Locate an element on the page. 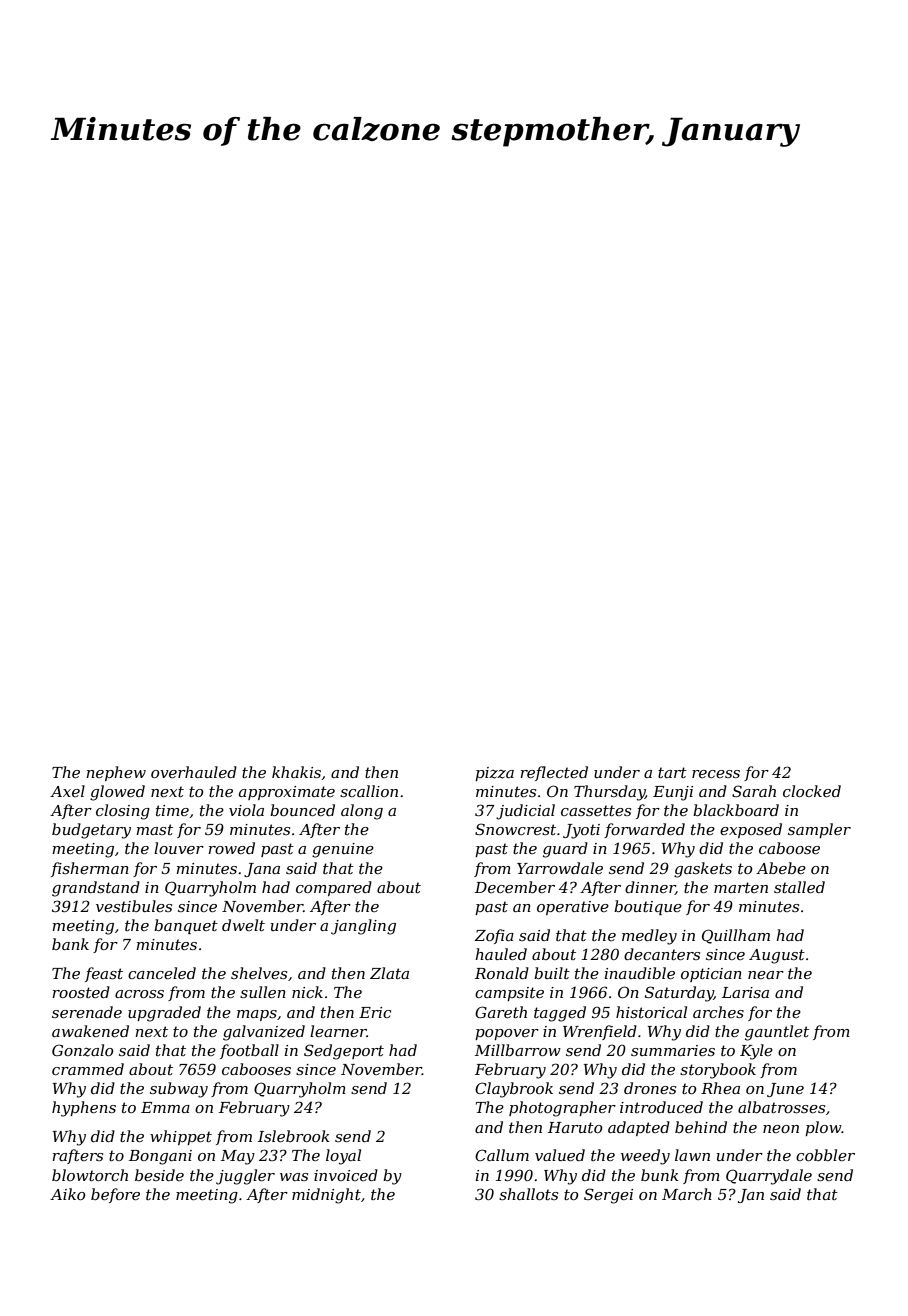 The height and width of the image is (1316, 908). Emma is located at coordinates (165, 1107).
